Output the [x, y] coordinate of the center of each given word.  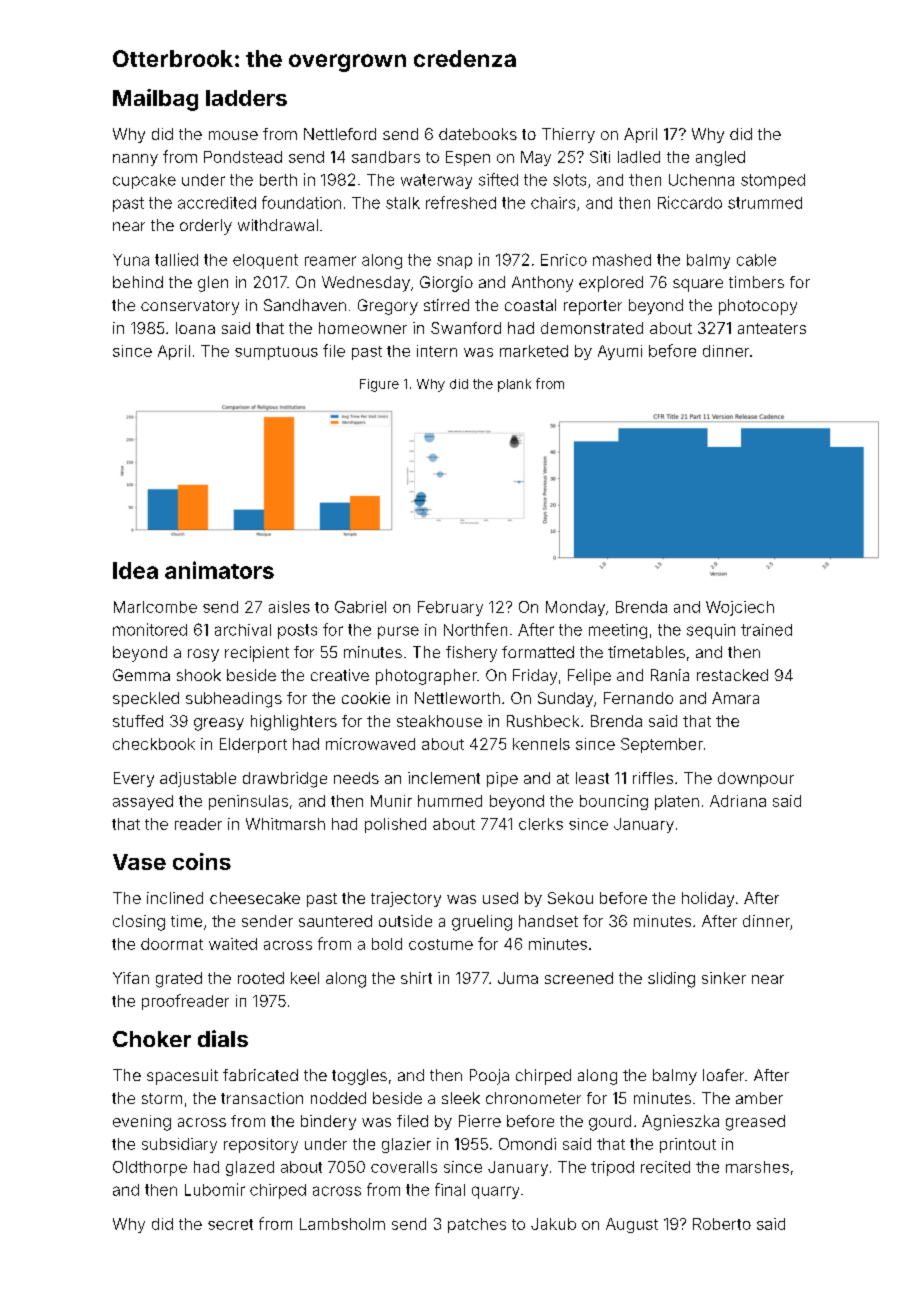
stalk [403, 203]
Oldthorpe [150, 1168]
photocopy [758, 307]
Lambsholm [342, 1224]
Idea [135, 570]
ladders [246, 98]
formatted [538, 652]
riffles [653, 778]
